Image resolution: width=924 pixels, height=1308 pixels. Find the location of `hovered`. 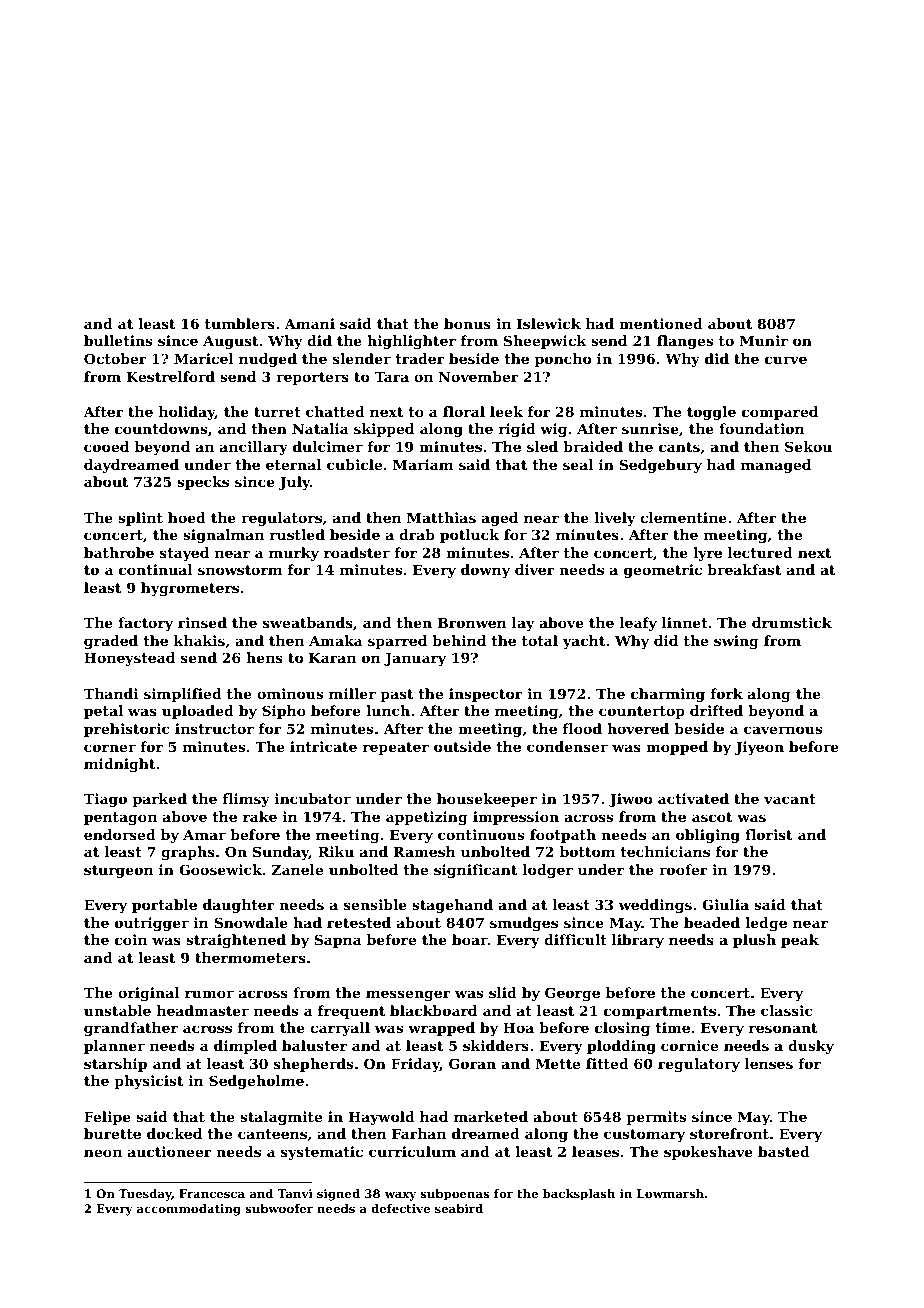

hovered is located at coordinates (638, 728).
